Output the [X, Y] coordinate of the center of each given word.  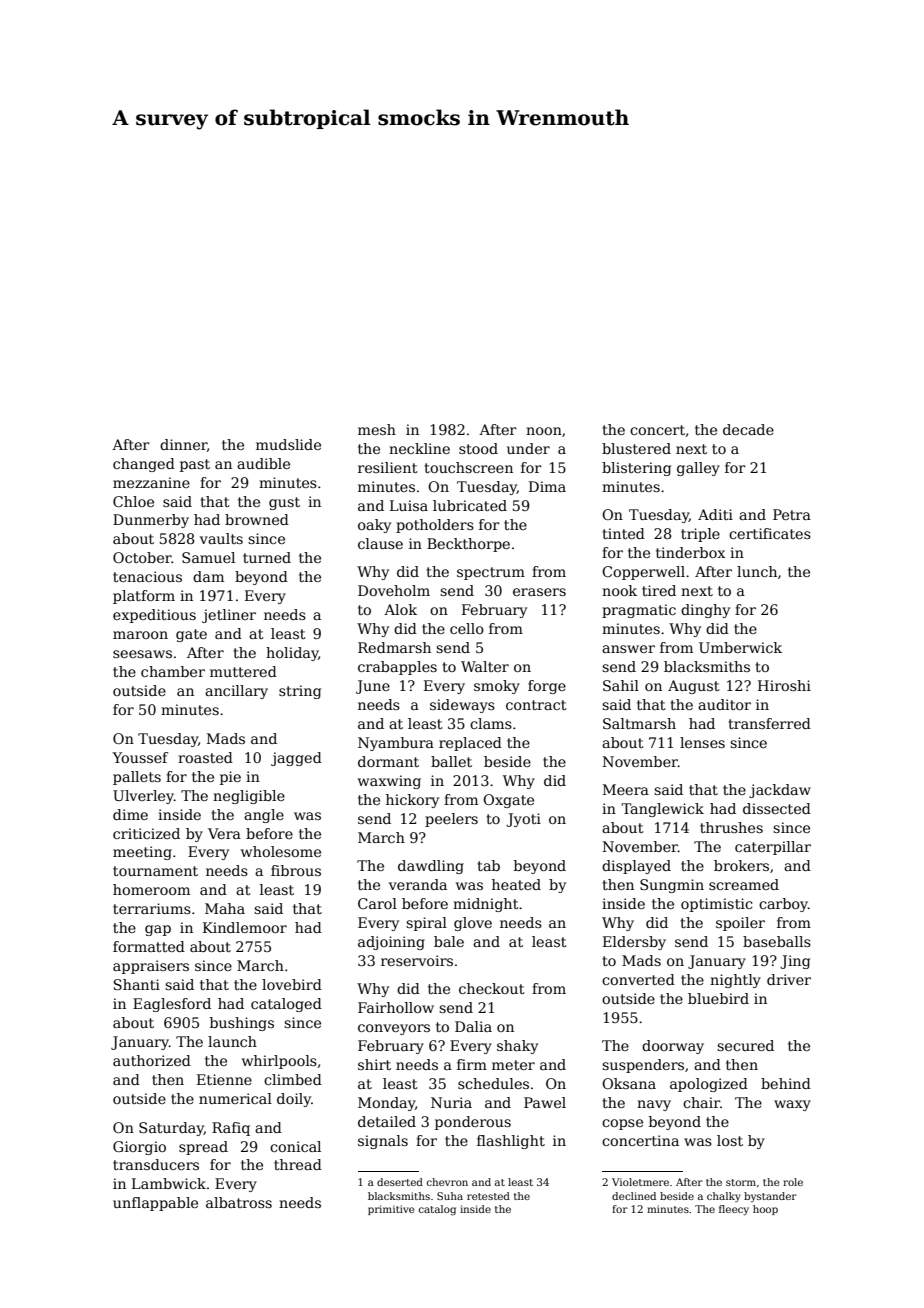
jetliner [229, 616]
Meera [626, 789]
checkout [492, 988]
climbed [293, 1079]
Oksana [629, 1083]
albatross [239, 1202]
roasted [205, 757]
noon [544, 431]
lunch [757, 571]
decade [748, 429]
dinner [183, 445]
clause [380, 543]
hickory [412, 801]
